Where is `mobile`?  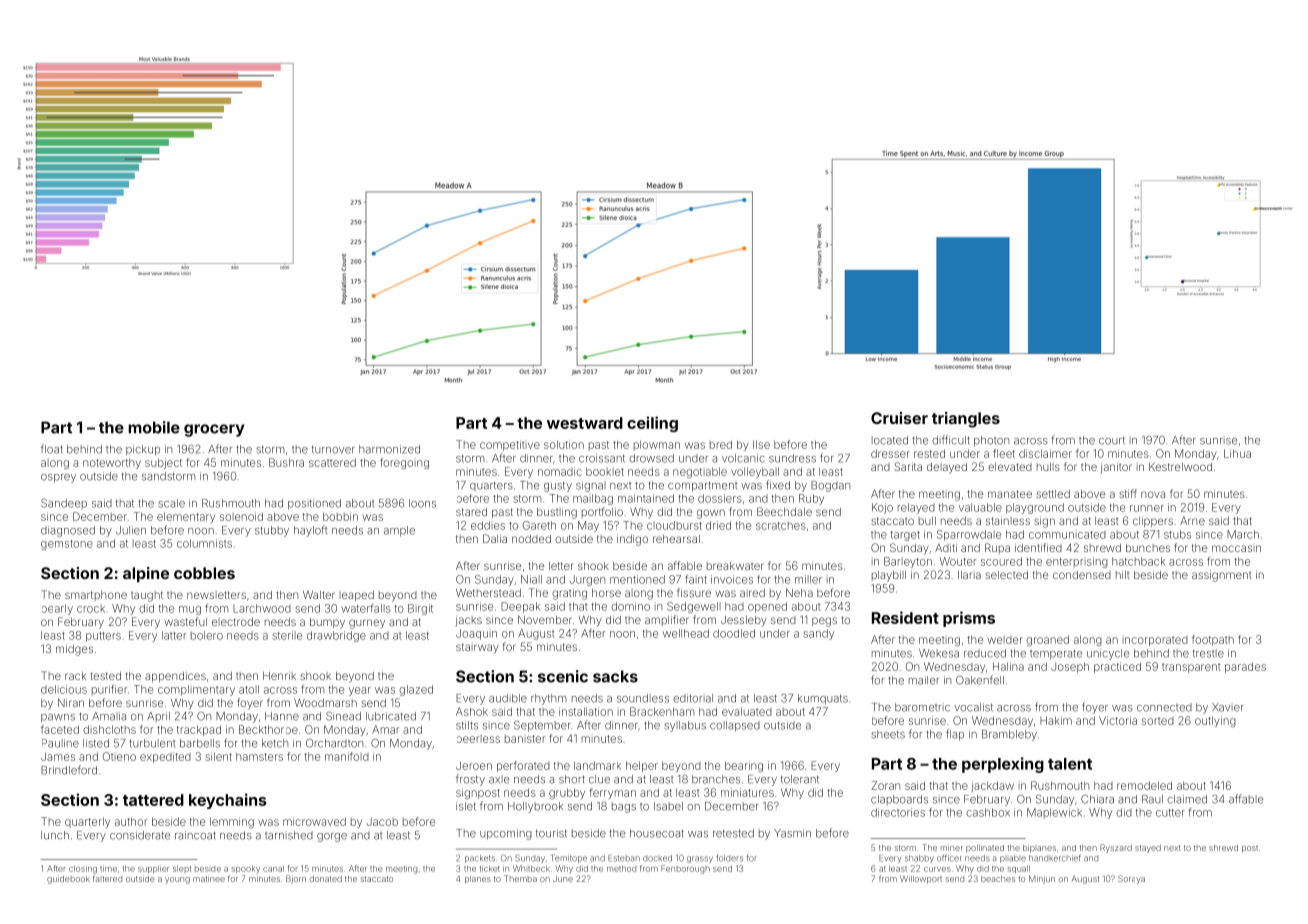 mobile is located at coordinates (154, 427).
